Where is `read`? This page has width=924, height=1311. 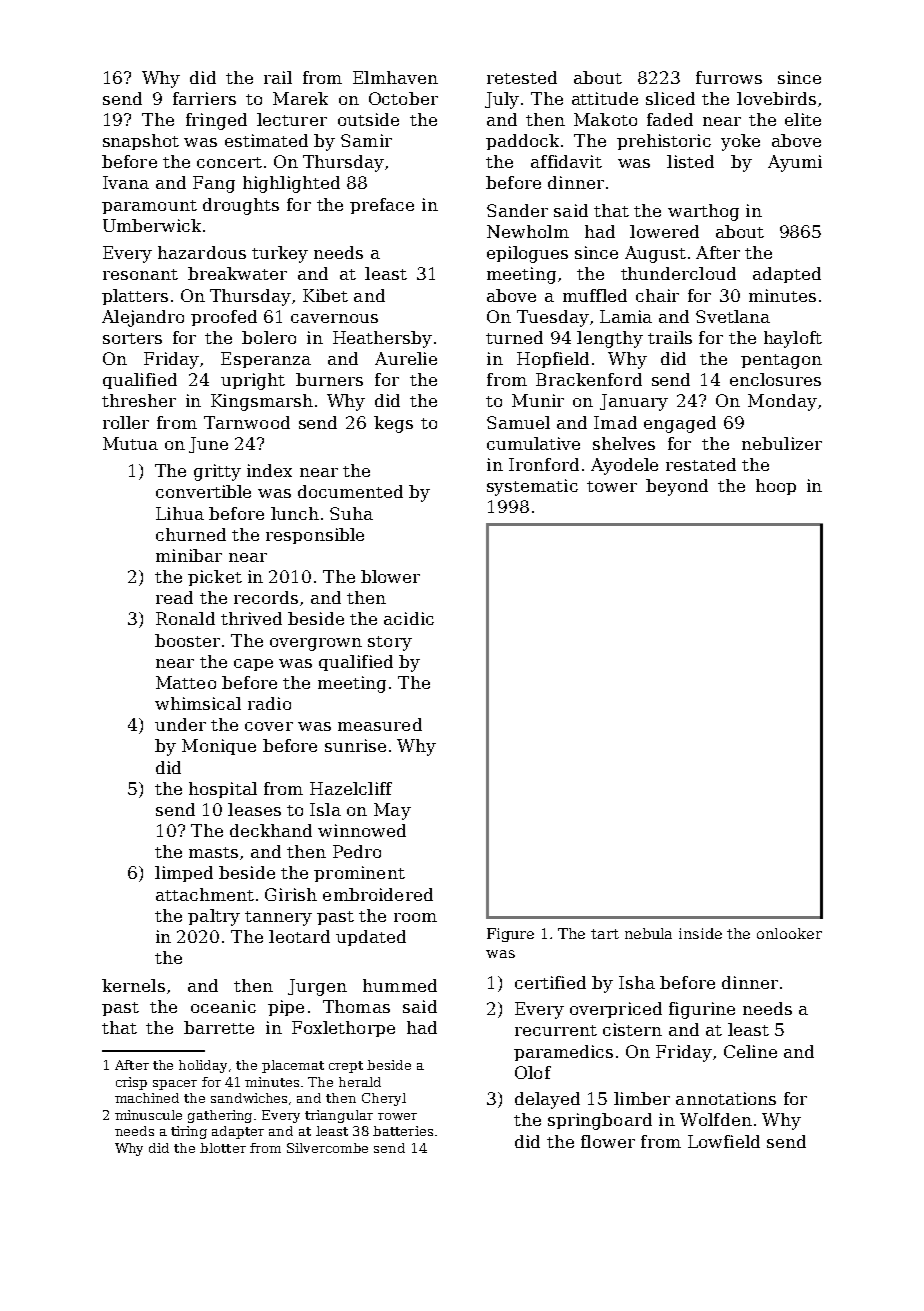
read is located at coordinates (174, 597).
